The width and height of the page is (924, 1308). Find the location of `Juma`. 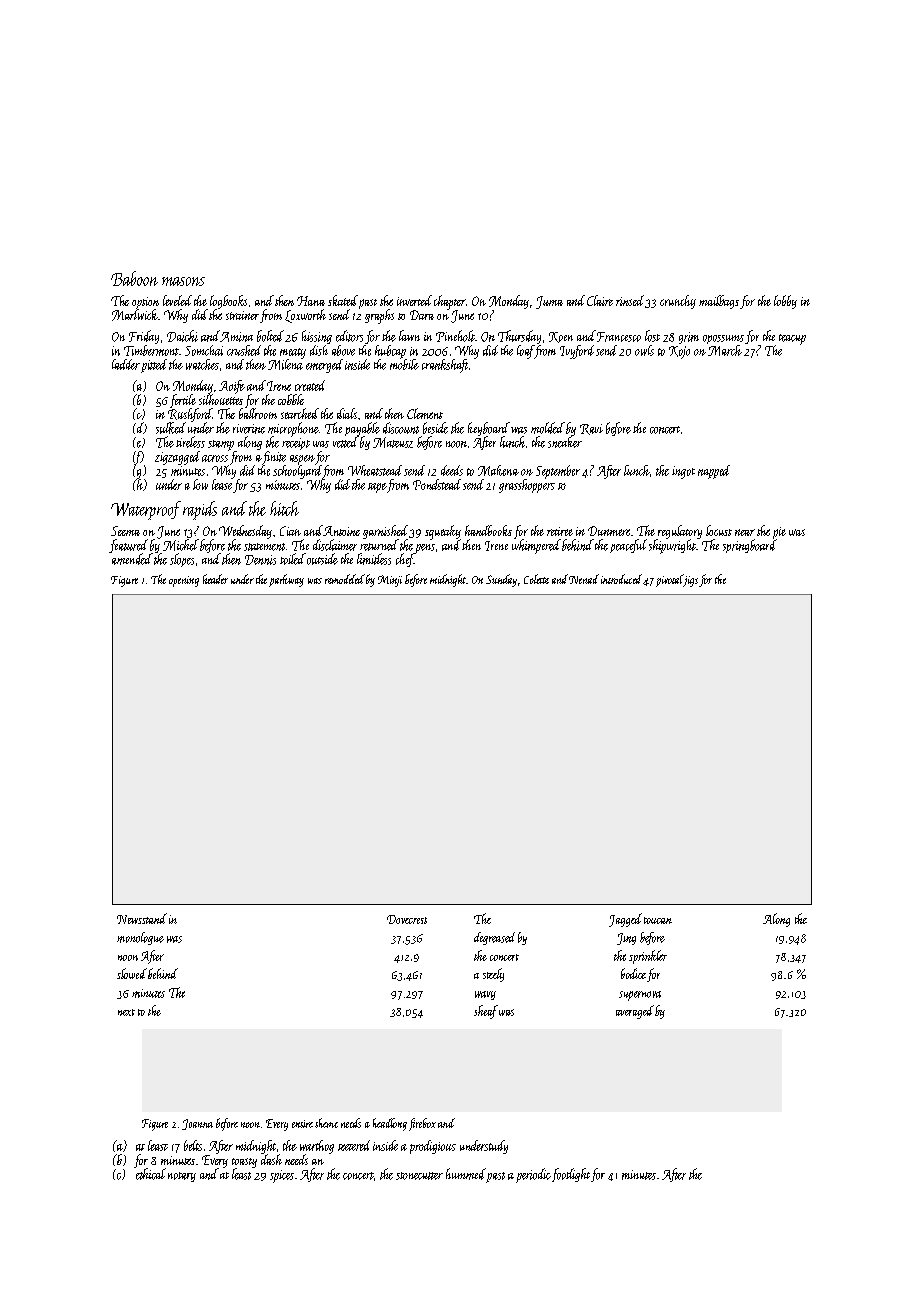

Juma is located at coordinates (549, 302).
